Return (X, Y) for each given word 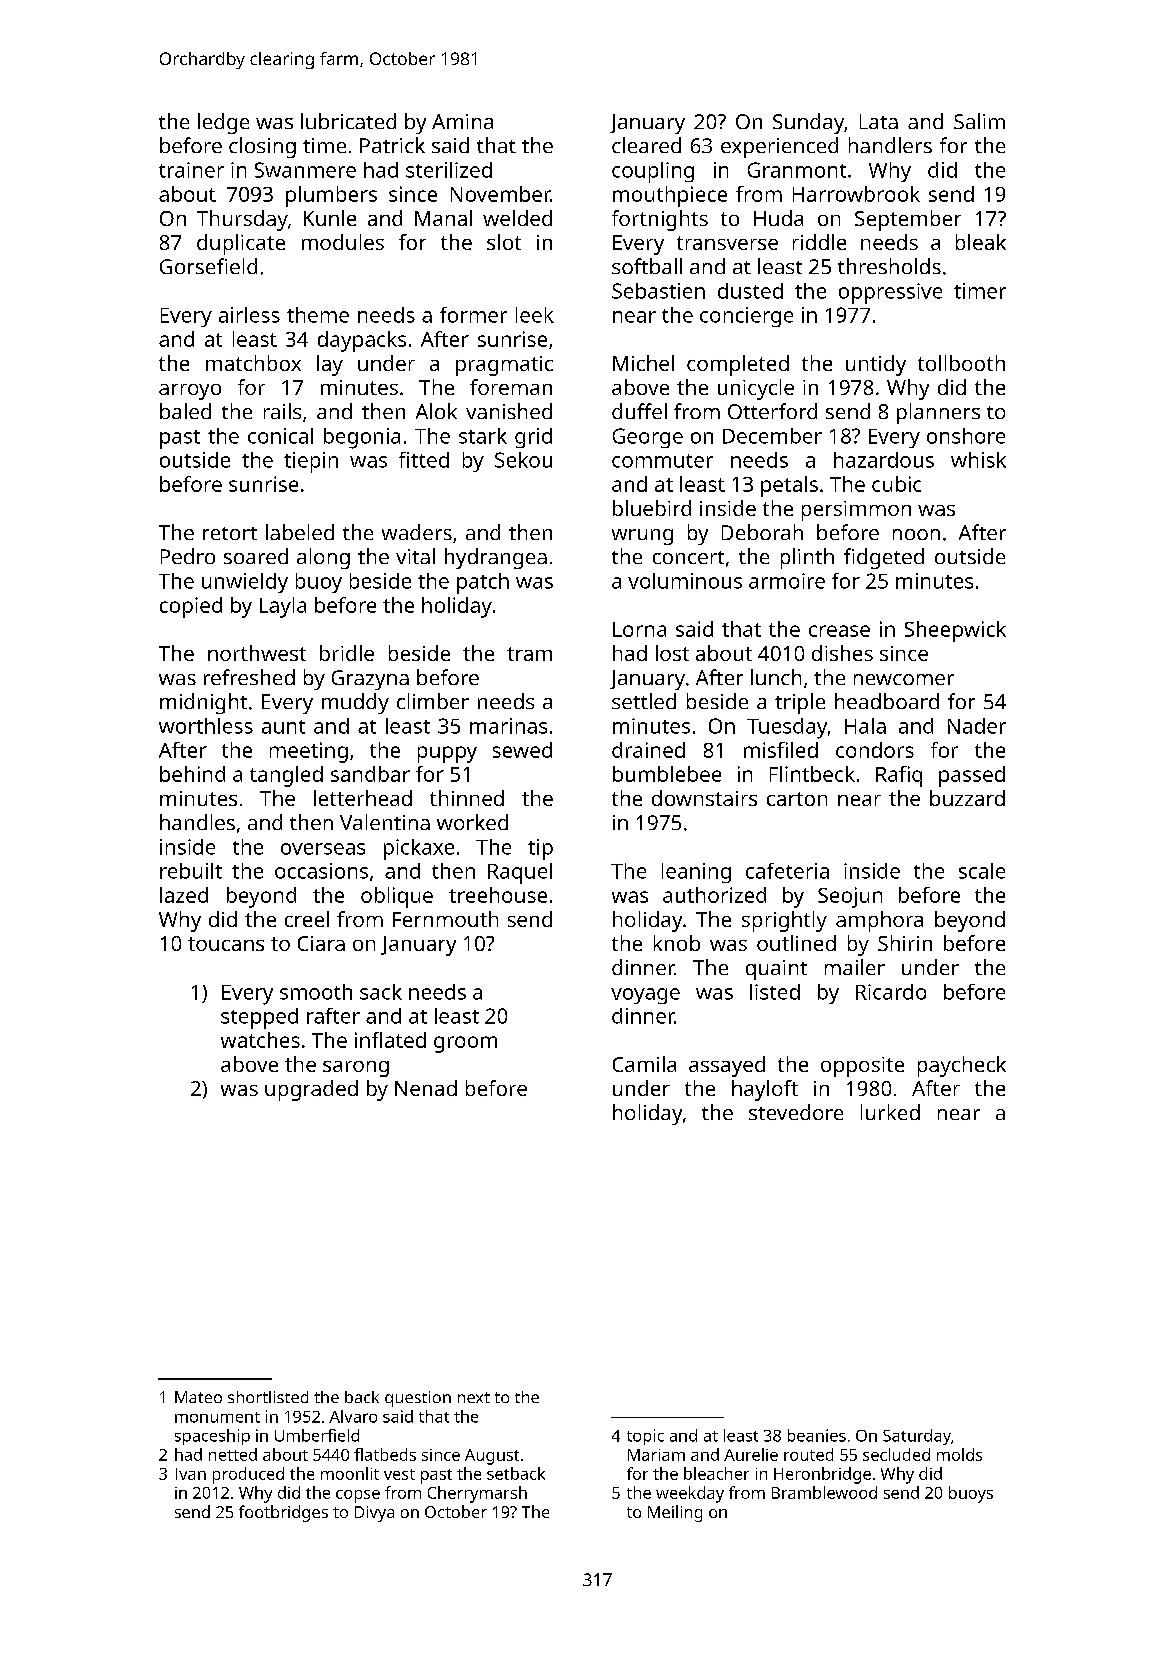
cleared (646, 145)
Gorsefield (208, 266)
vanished (509, 411)
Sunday (808, 123)
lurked (890, 1112)
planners (938, 413)
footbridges (283, 1513)
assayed (727, 1066)
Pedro (188, 556)
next (474, 1397)
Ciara (321, 943)
